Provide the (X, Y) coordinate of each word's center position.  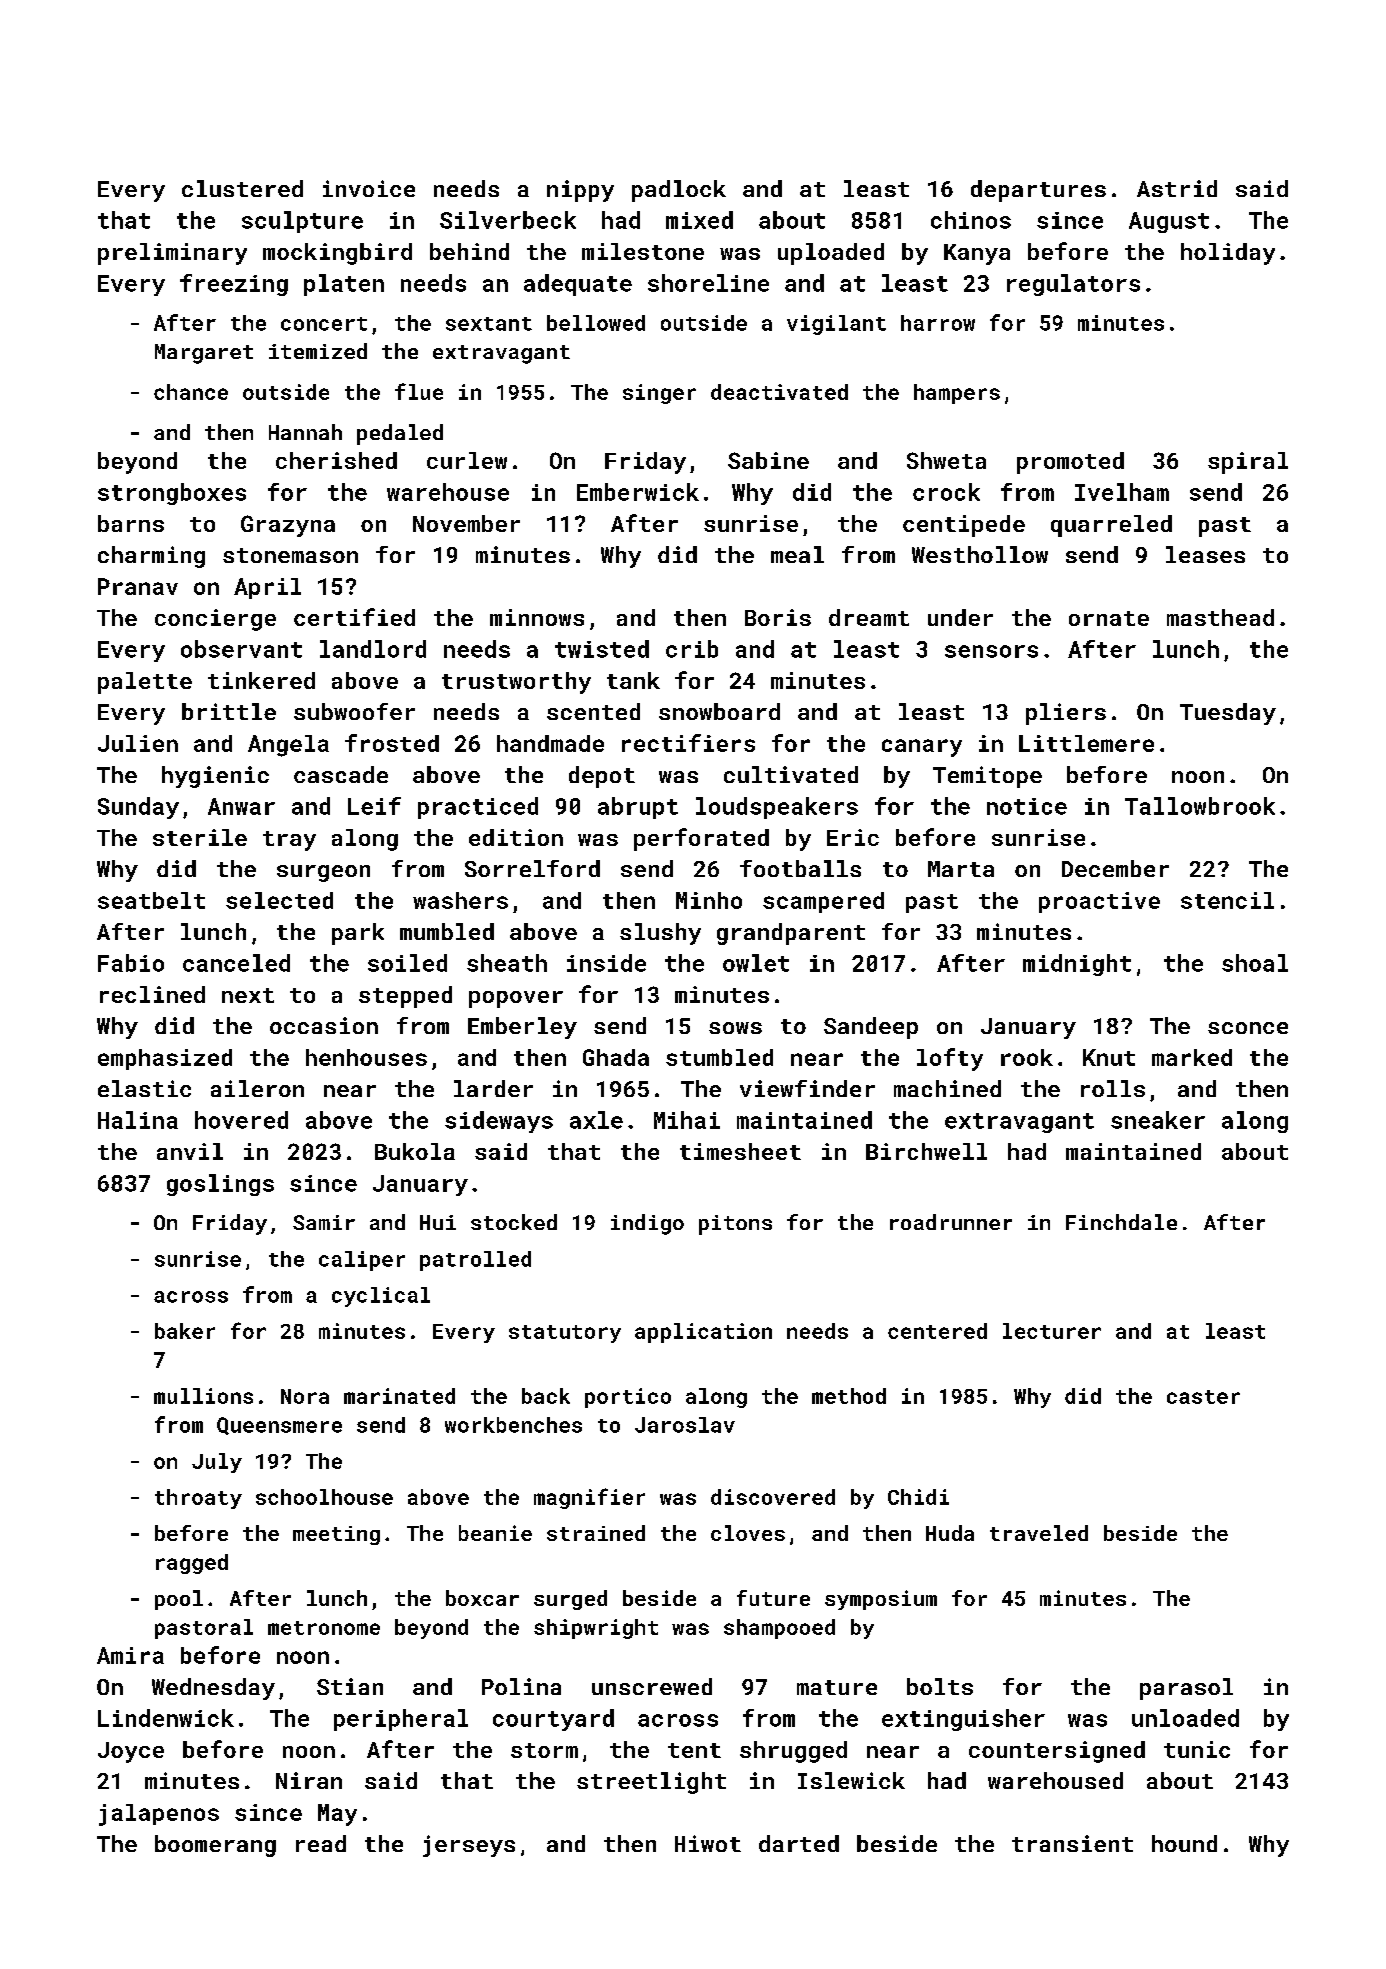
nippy (580, 191)
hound (1184, 1843)
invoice (369, 188)
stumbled (719, 1057)
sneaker (1158, 1120)
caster (1203, 1397)
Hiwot (708, 1843)
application (703, 1333)
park (358, 934)
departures (1038, 191)
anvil (190, 1151)
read (321, 1843)
